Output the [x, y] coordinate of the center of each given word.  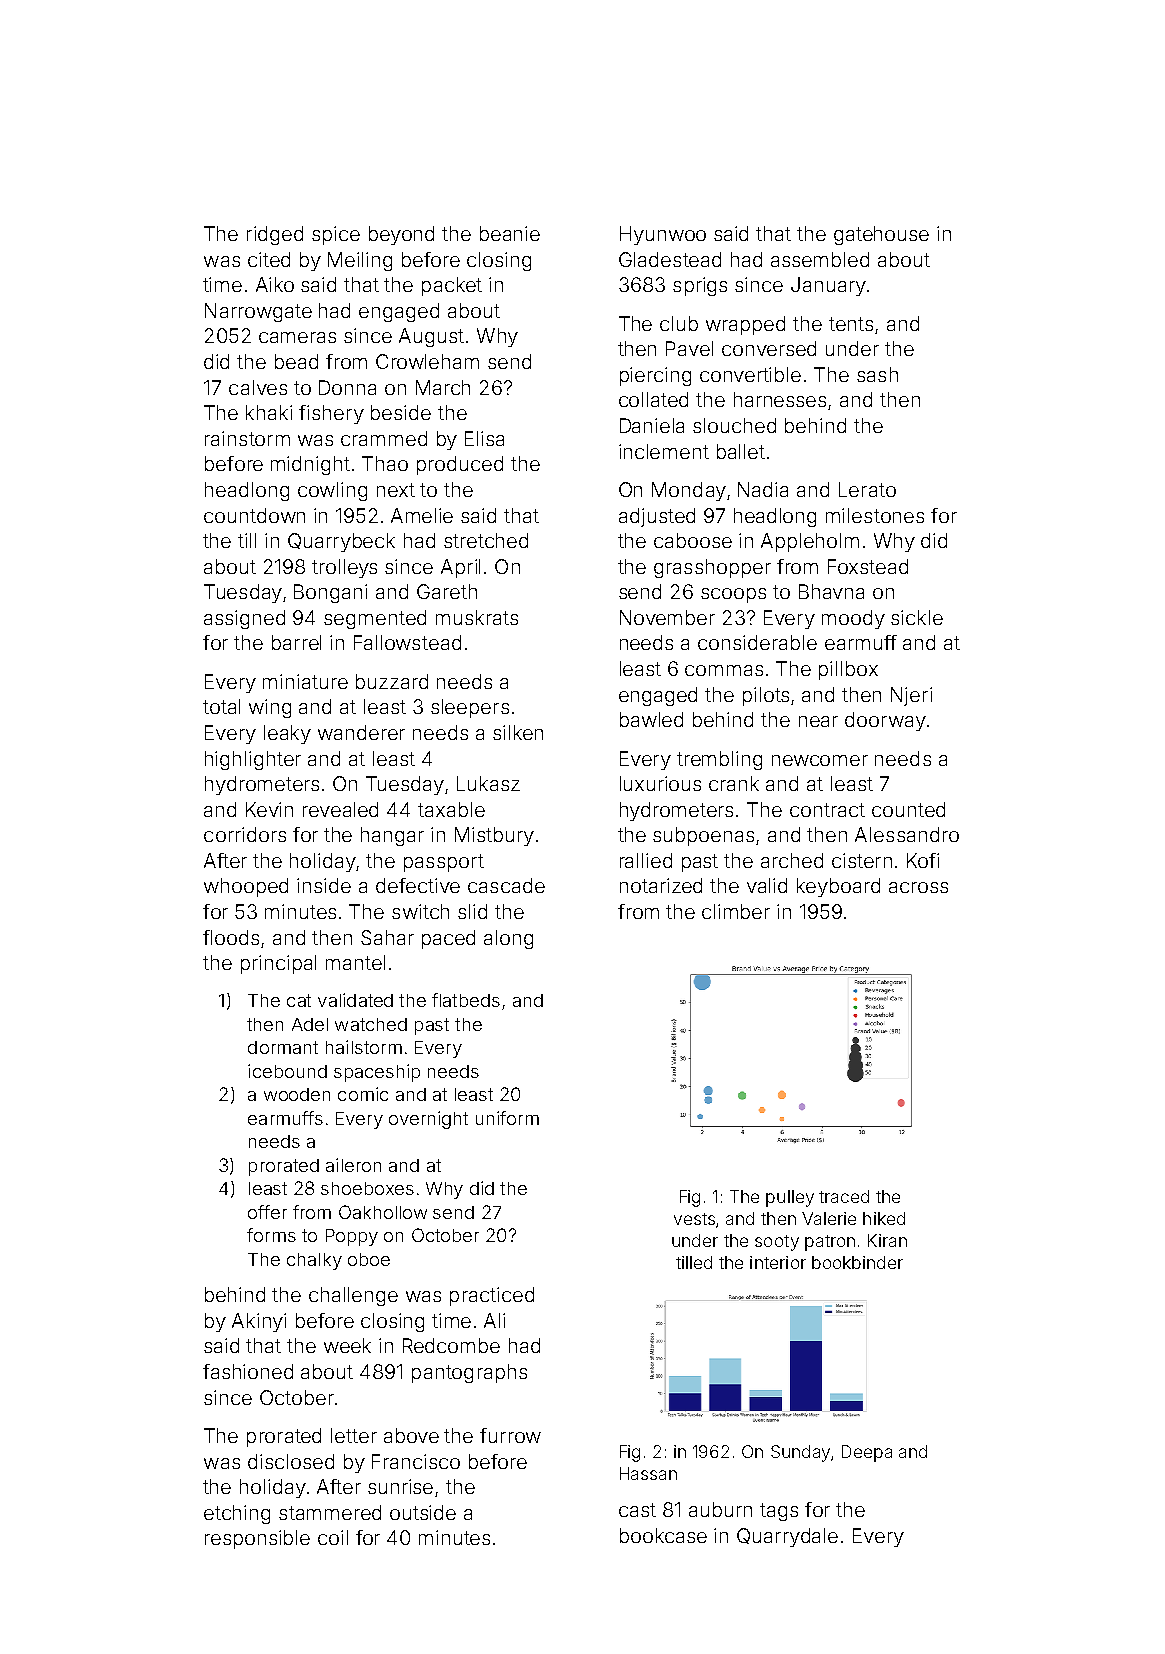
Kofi [923, 860]
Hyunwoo [663, 235]
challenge [353, 1296]
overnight [428, 1120]
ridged [275, 235]
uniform [507, 1118]
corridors [245, 834]
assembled [820, 259]
